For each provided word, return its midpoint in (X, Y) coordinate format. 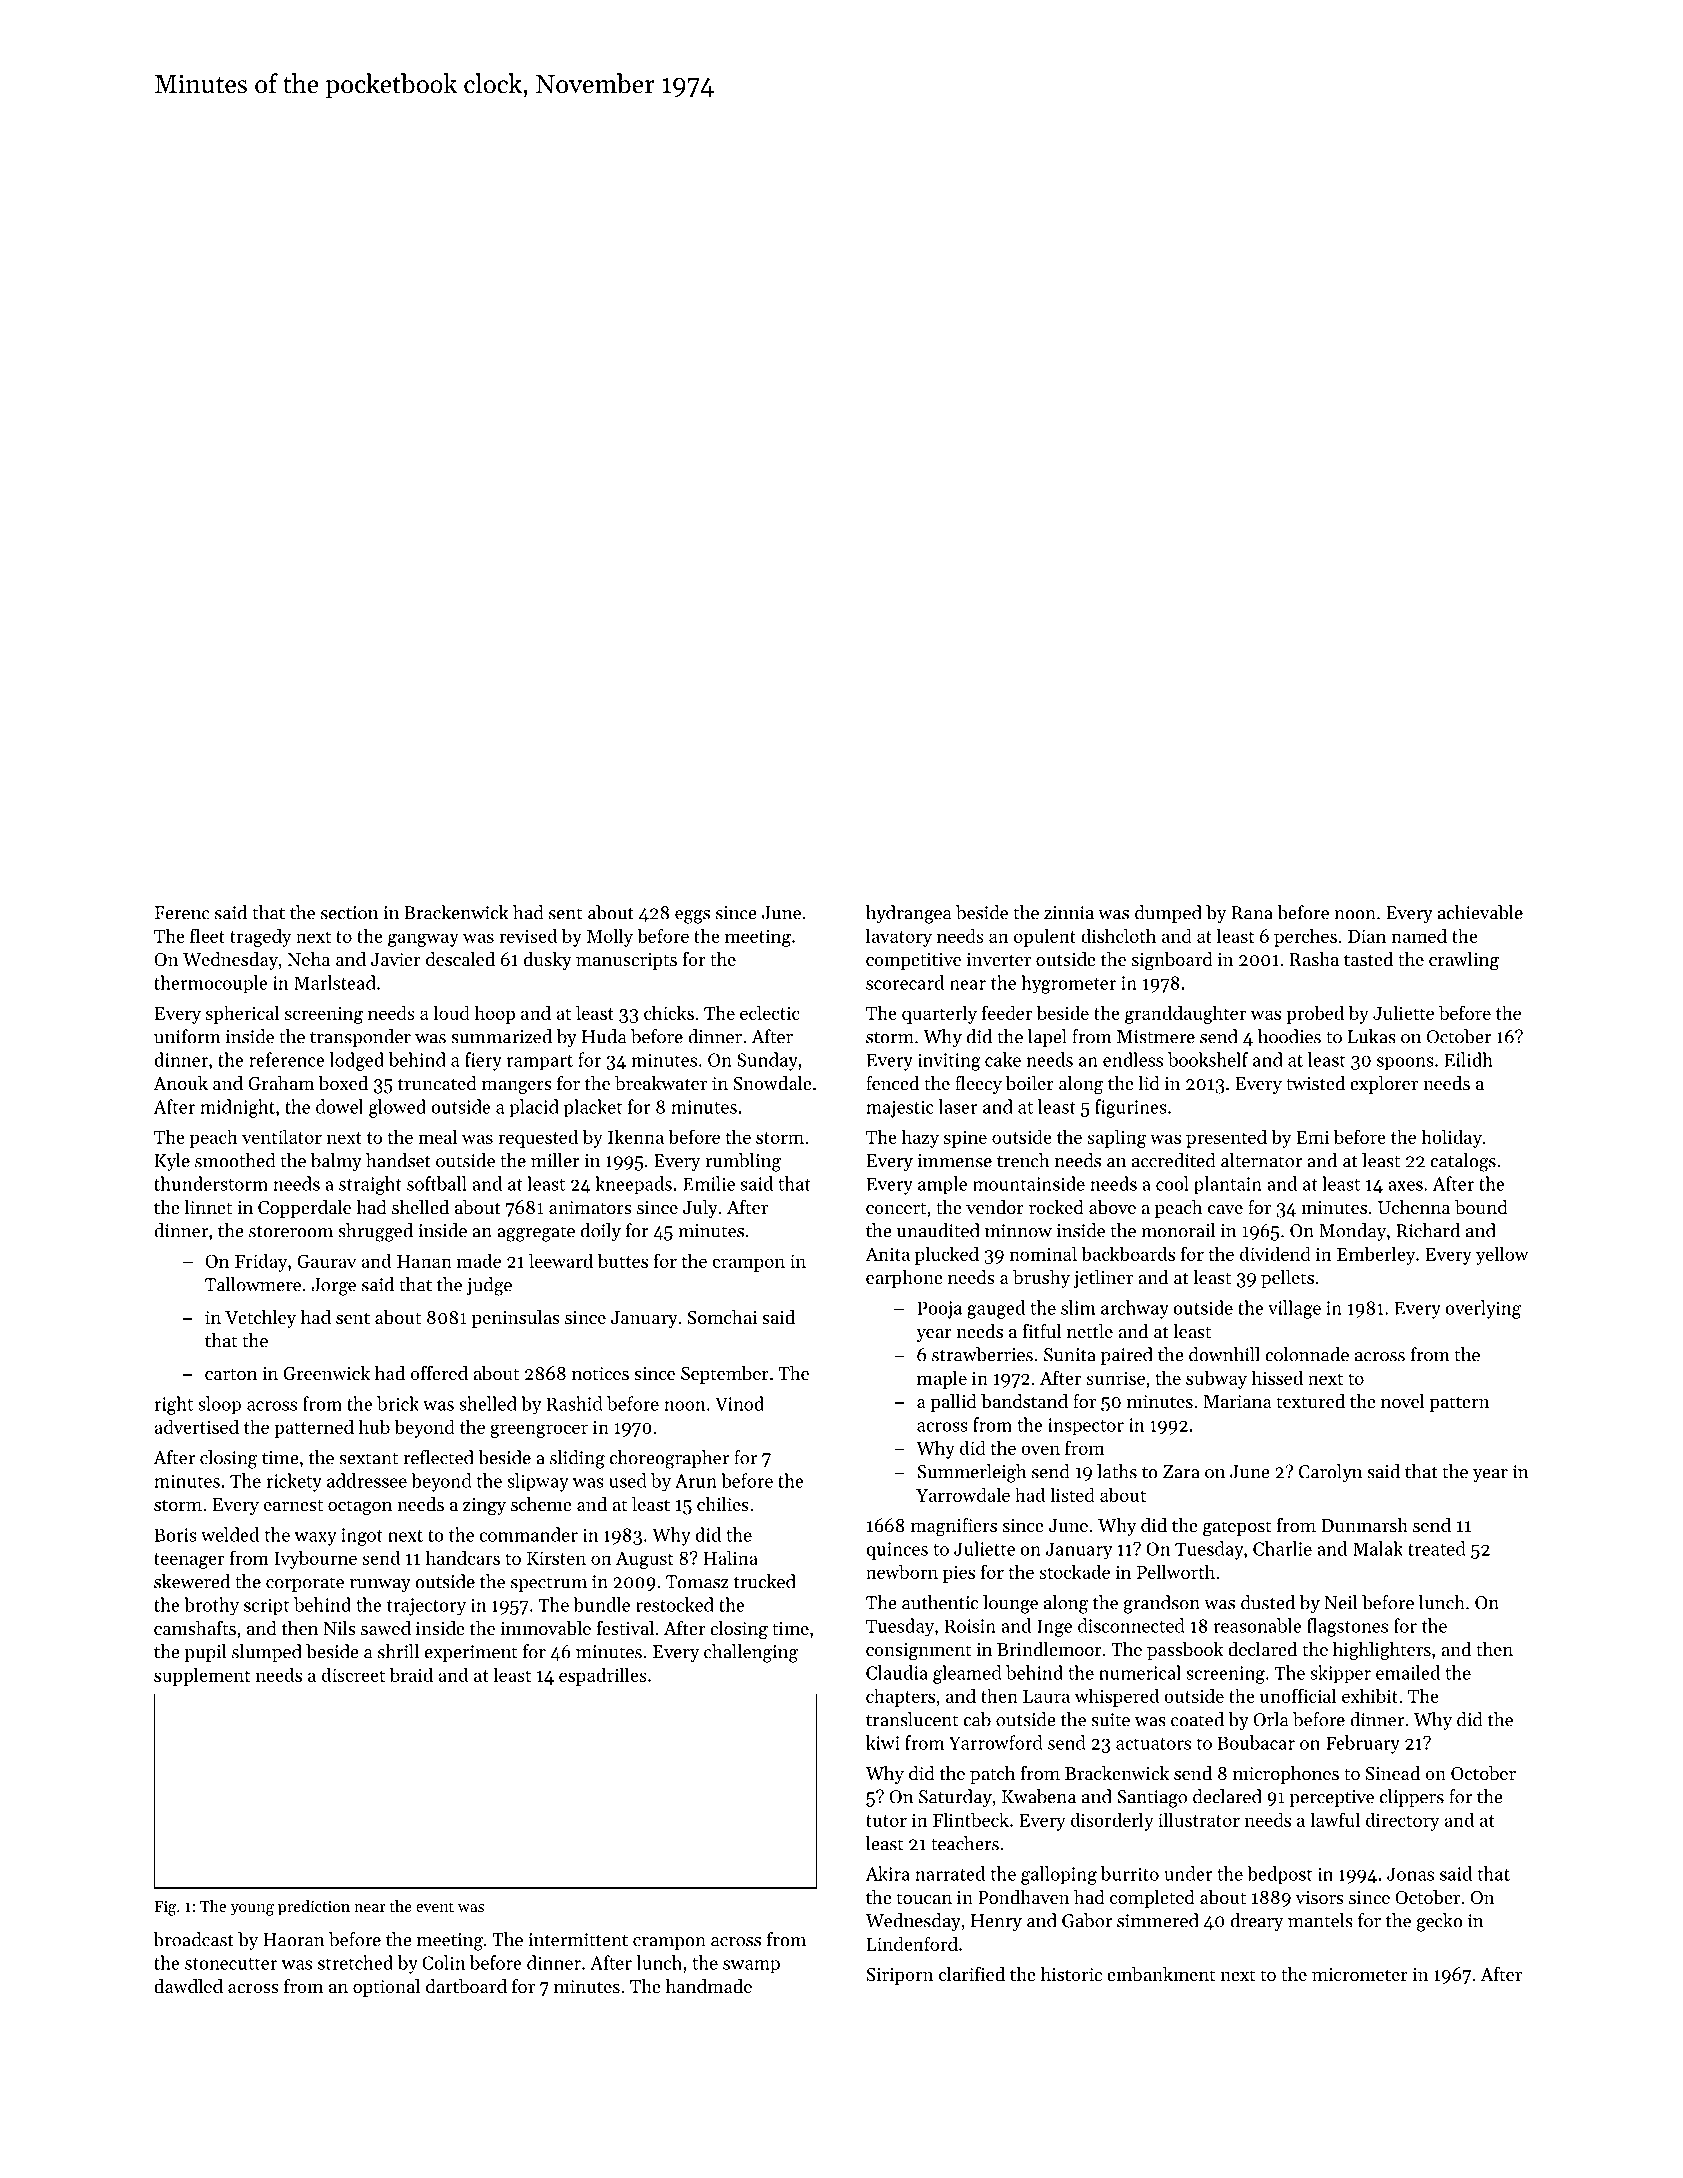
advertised (196, 1426)
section (349, 913)
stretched (355, 1962)
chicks (669, 1012)
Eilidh (1468, 1059)
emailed (1408, 1672)
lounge (1010, 1604)
